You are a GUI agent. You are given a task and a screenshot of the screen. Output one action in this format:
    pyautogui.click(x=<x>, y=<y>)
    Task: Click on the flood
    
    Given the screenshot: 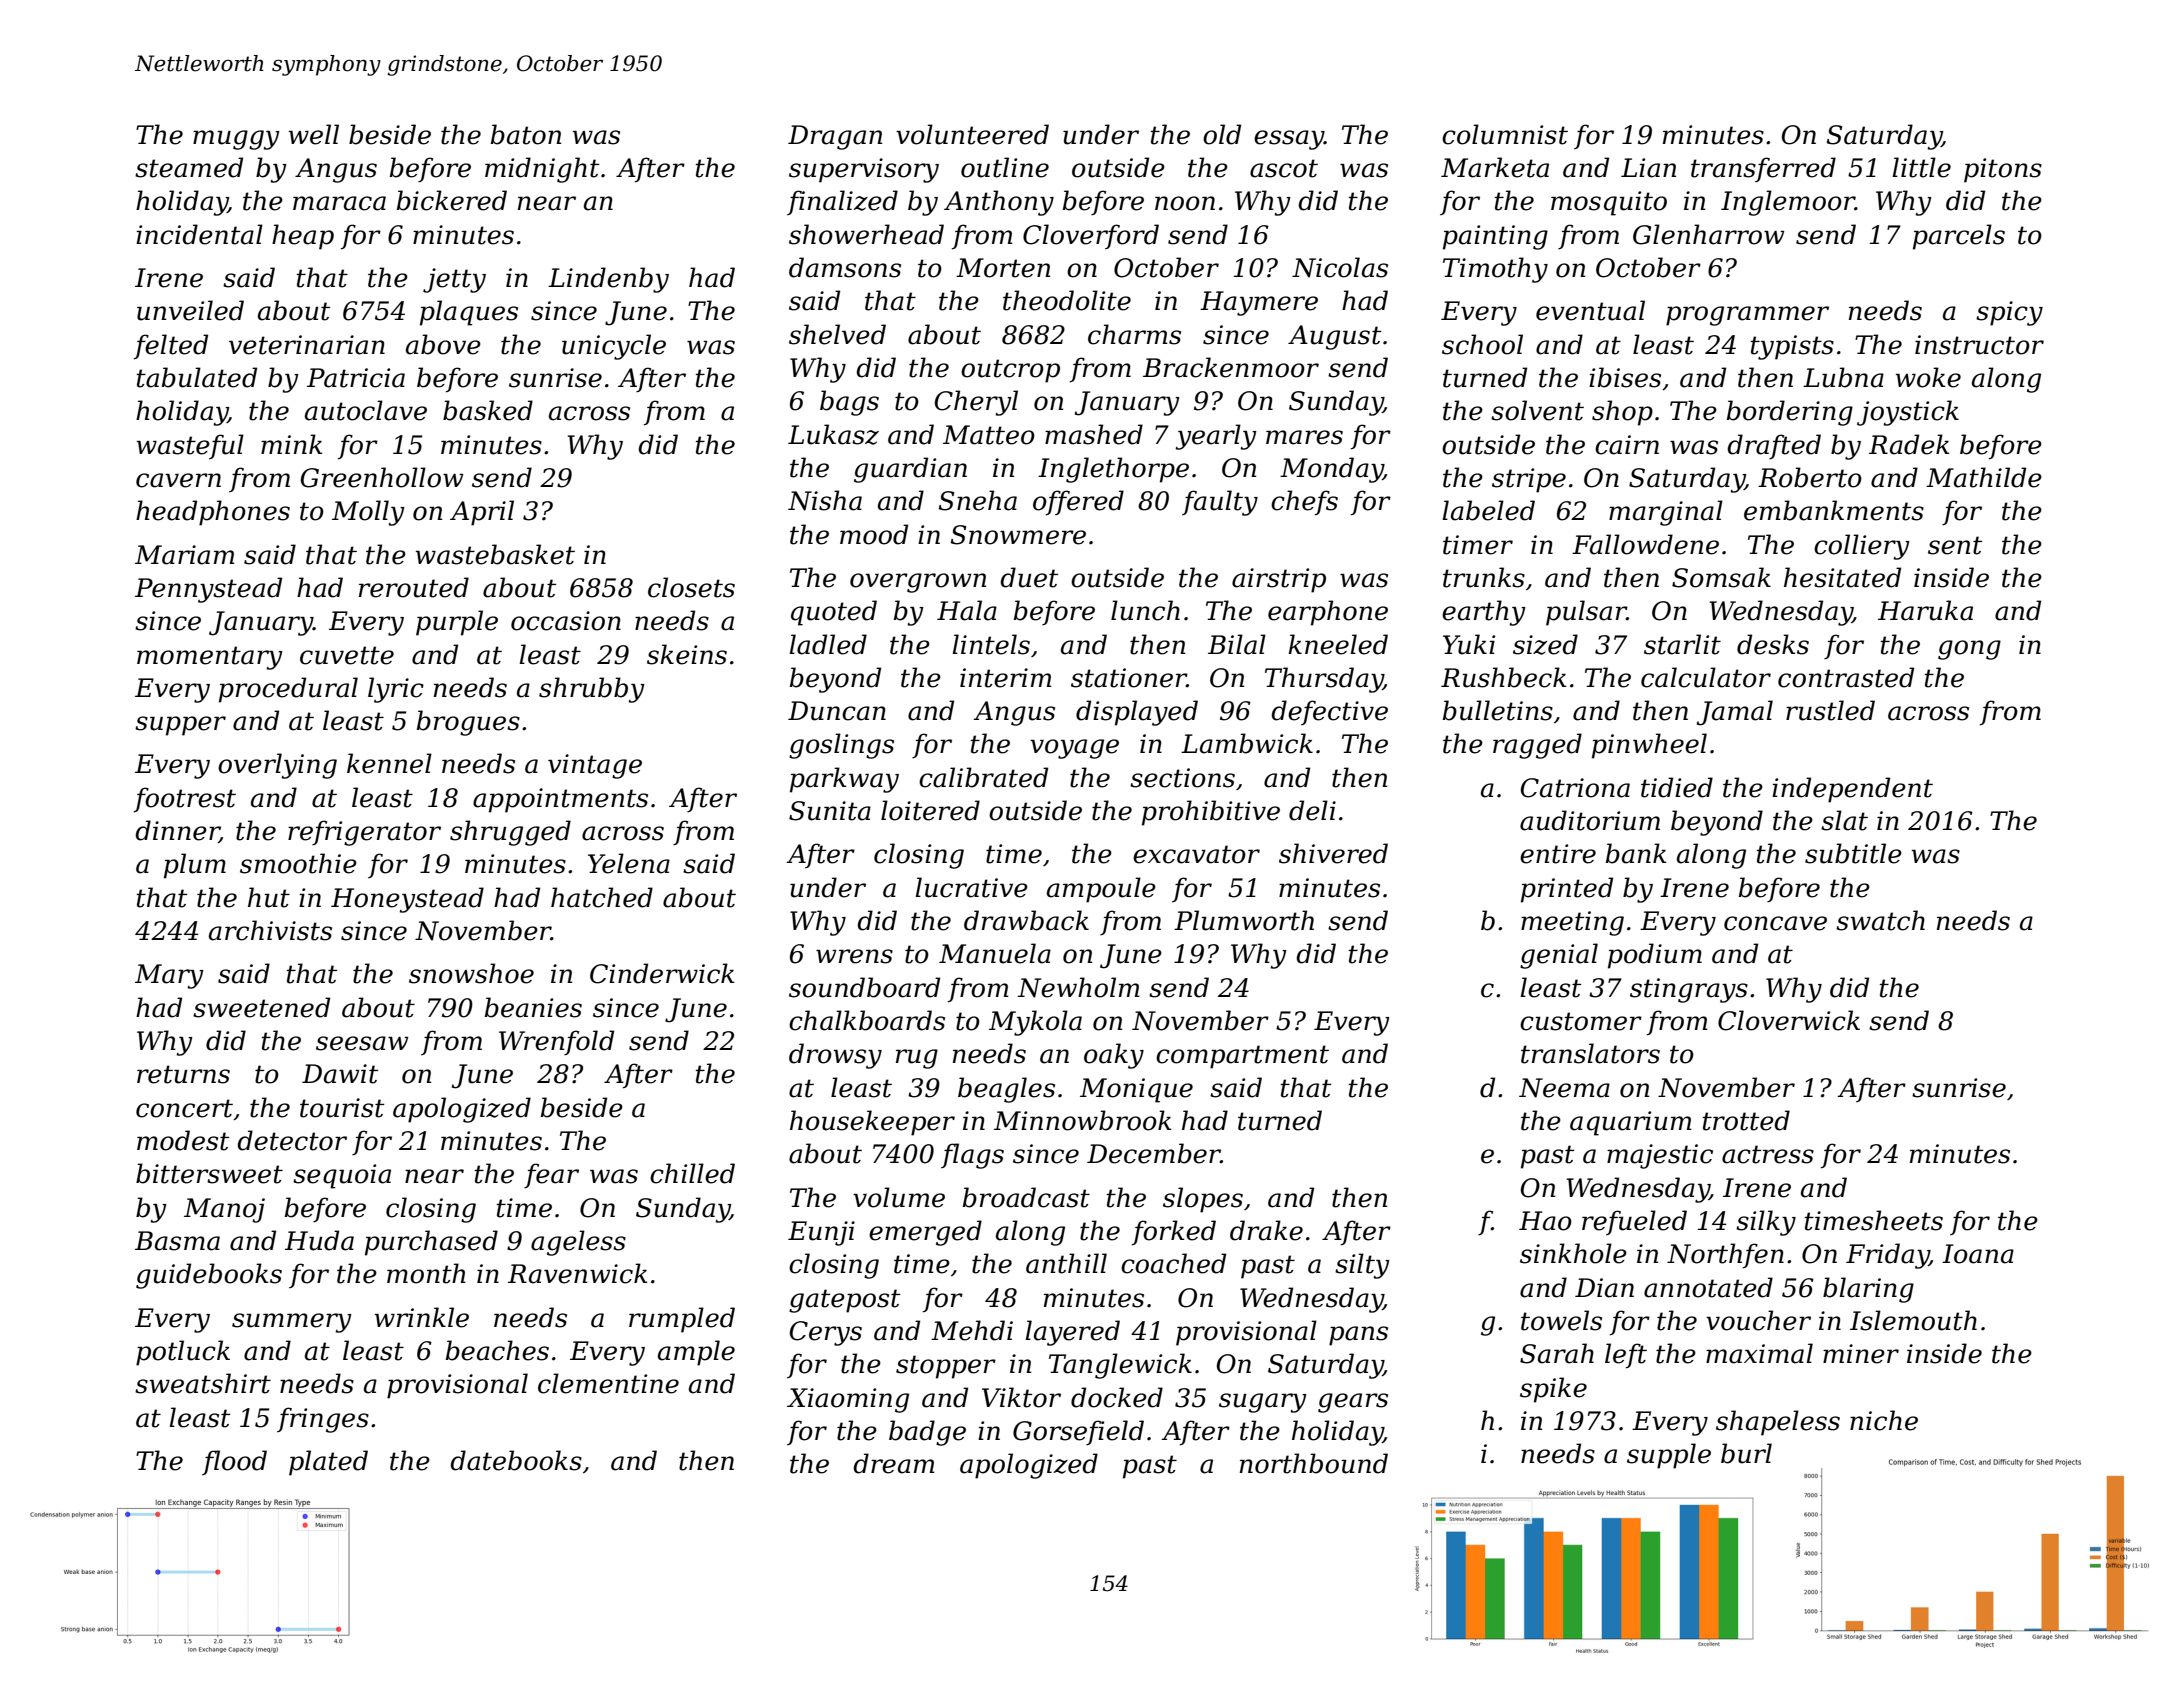 What is the action you would take?
    pyautogui.click(x=234, y=1462)
